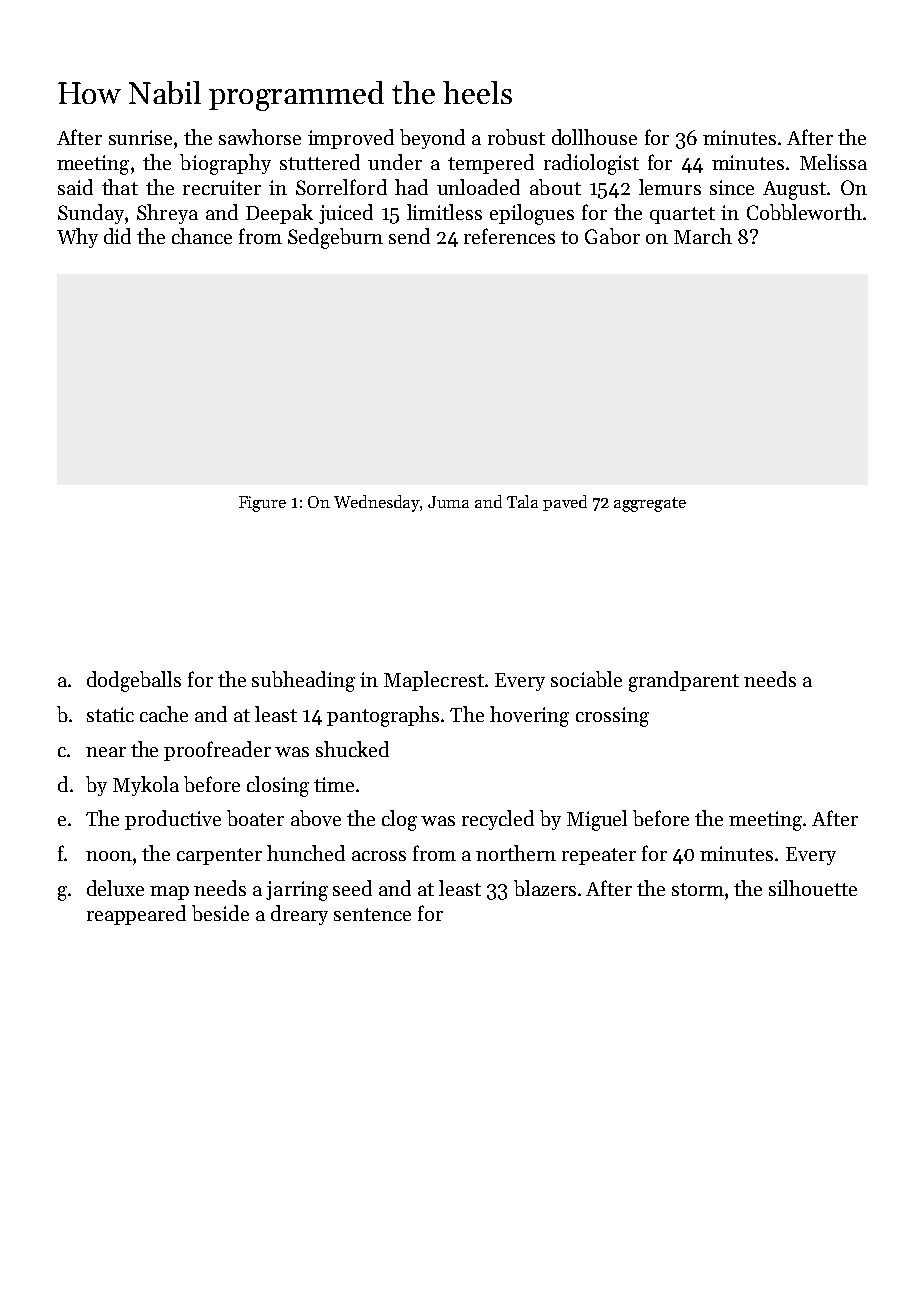 Image resolution: width=924 pixels, height=1311 pixels. What do you see at coordinates (650, 504) in the page?
I see `aggregate` at bounding box center [650, 504].
